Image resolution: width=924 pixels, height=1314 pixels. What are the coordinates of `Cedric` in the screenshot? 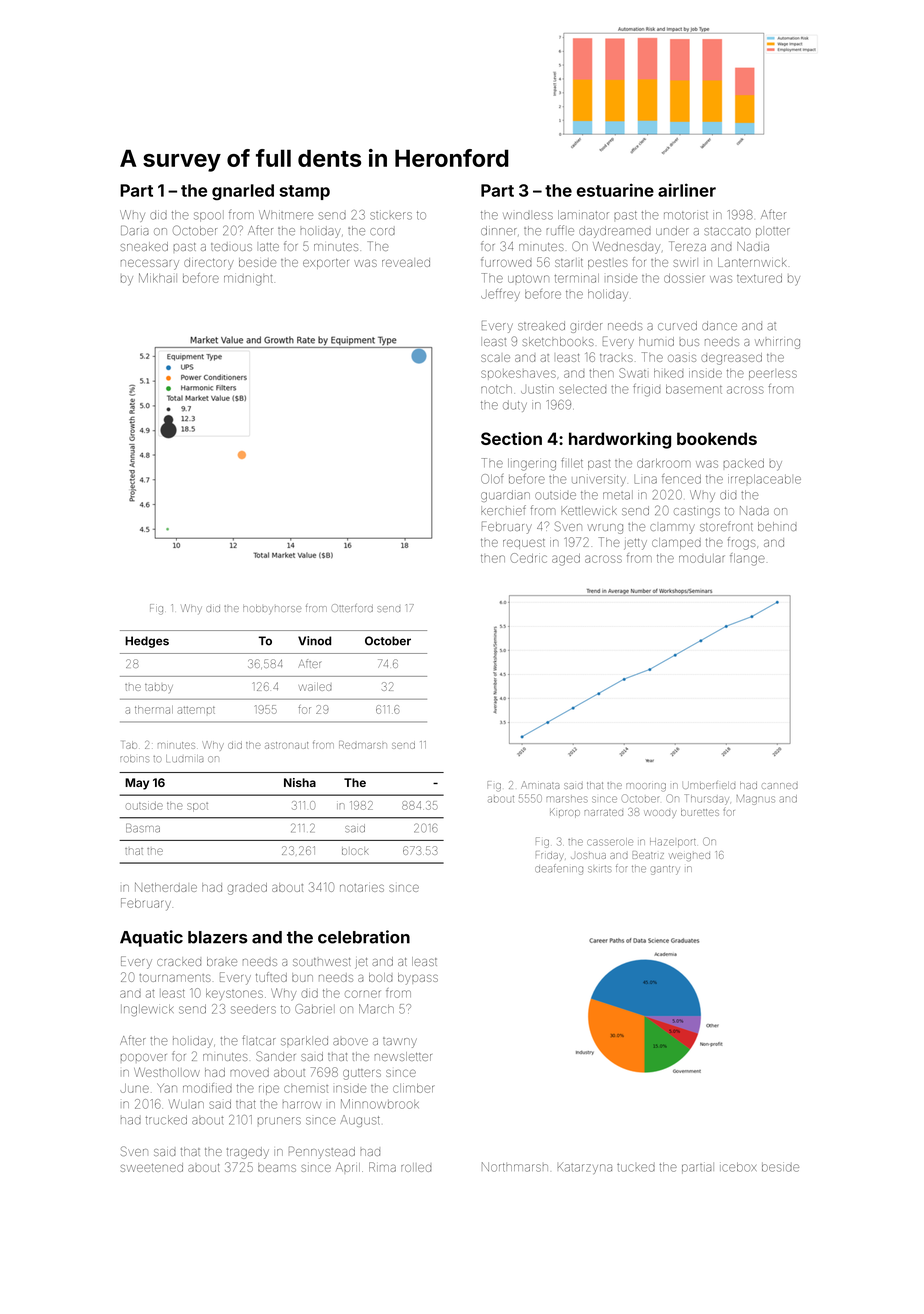 It's located at (529, 558).
